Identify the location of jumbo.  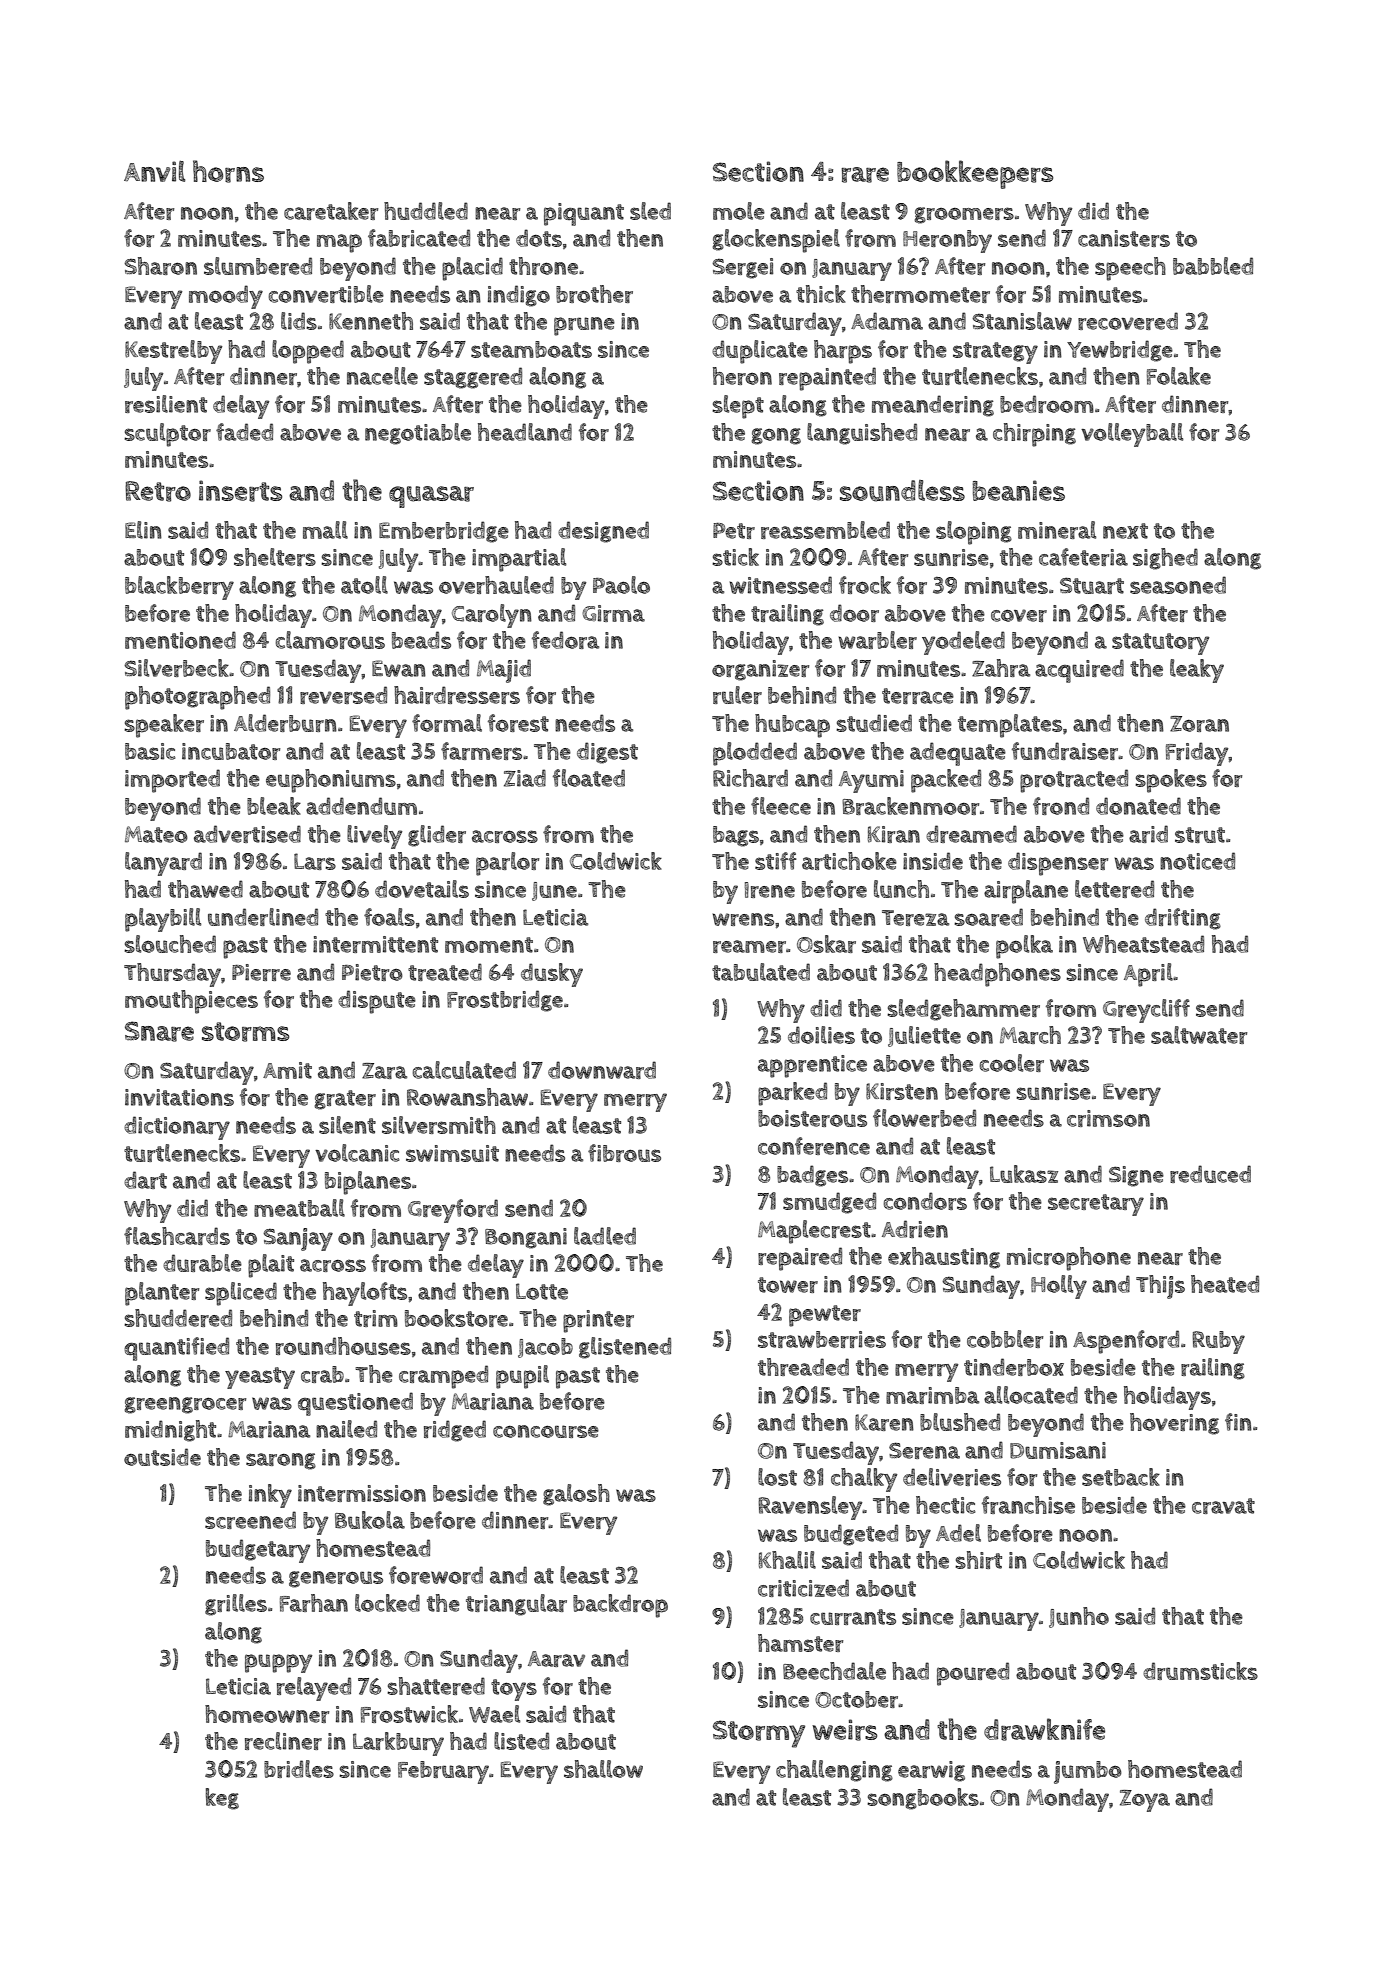
(1088, 1772).
